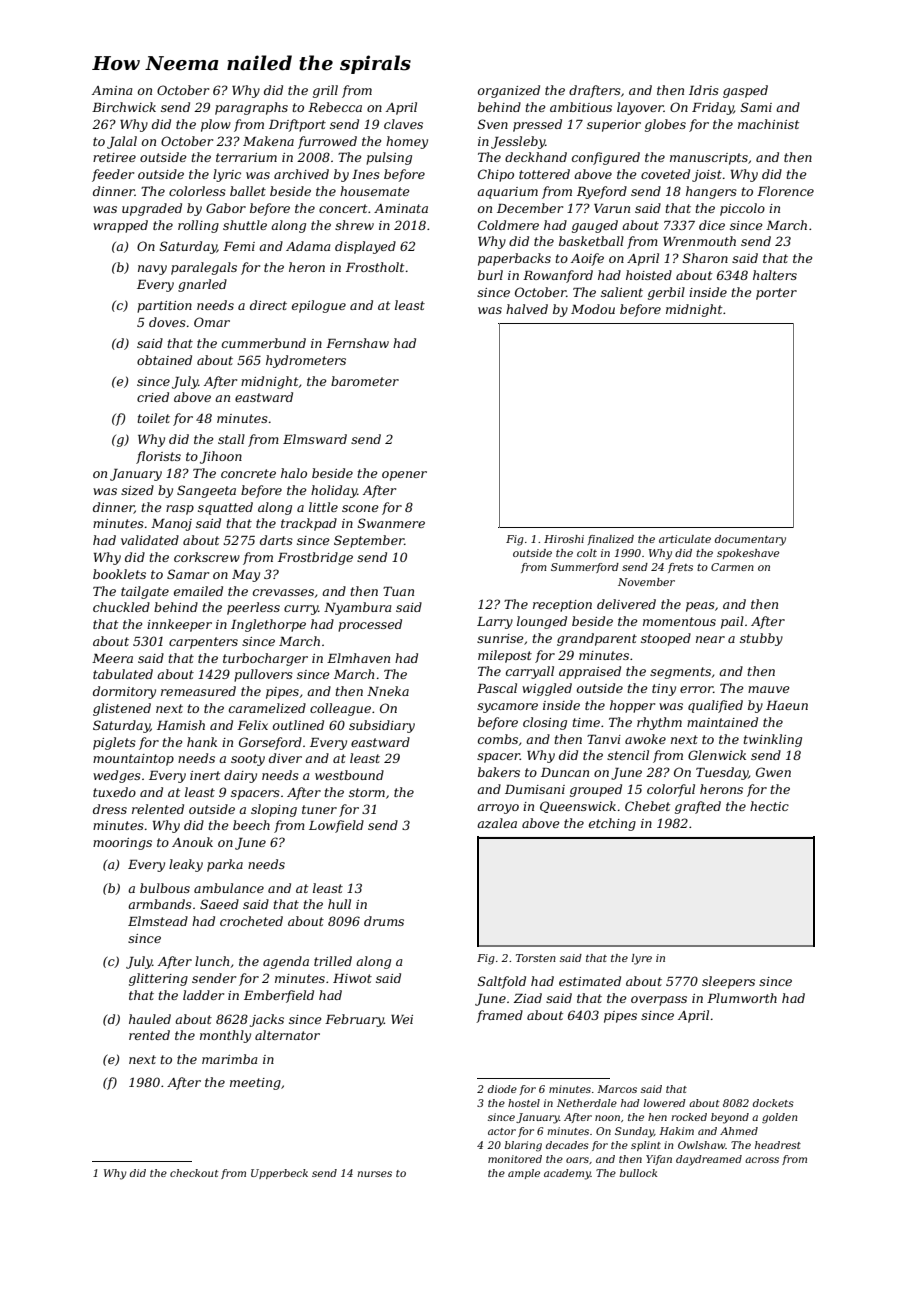 Image resolution: width=908 pixels, height=1316 pixels. Describe the element at coordinates (638, 1173) in the screenshot. I see `bullock` at that location.
